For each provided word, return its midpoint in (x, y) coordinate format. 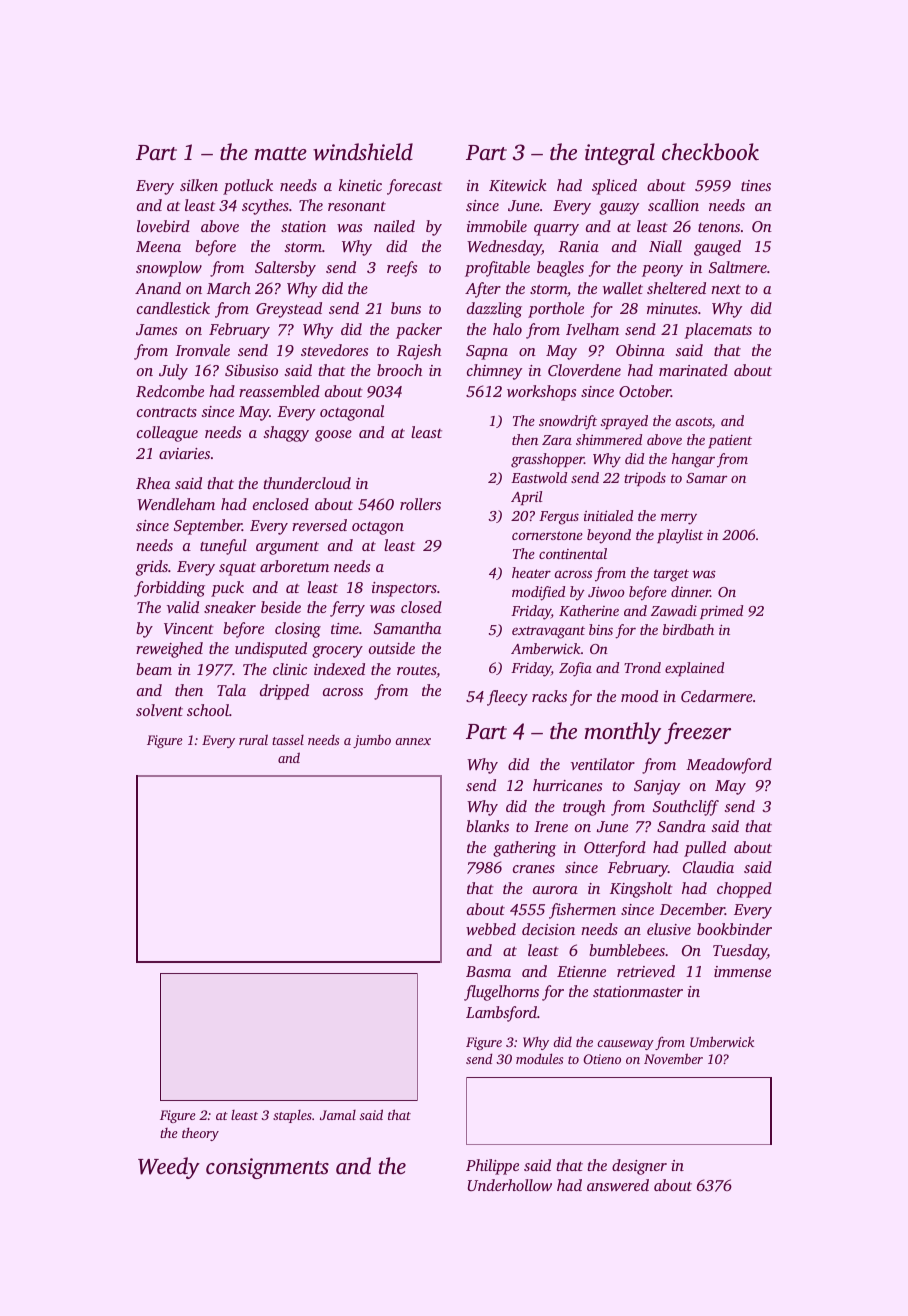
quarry (556, 230)
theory (200, 1134)
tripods (645, 479)
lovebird (163, 226)
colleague (167, 434)
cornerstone (547, 535)
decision (548, 929)
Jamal (338, 1115)
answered (618, 1185)
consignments (267, 1168)
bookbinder (734, 929)
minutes (672, 308)
